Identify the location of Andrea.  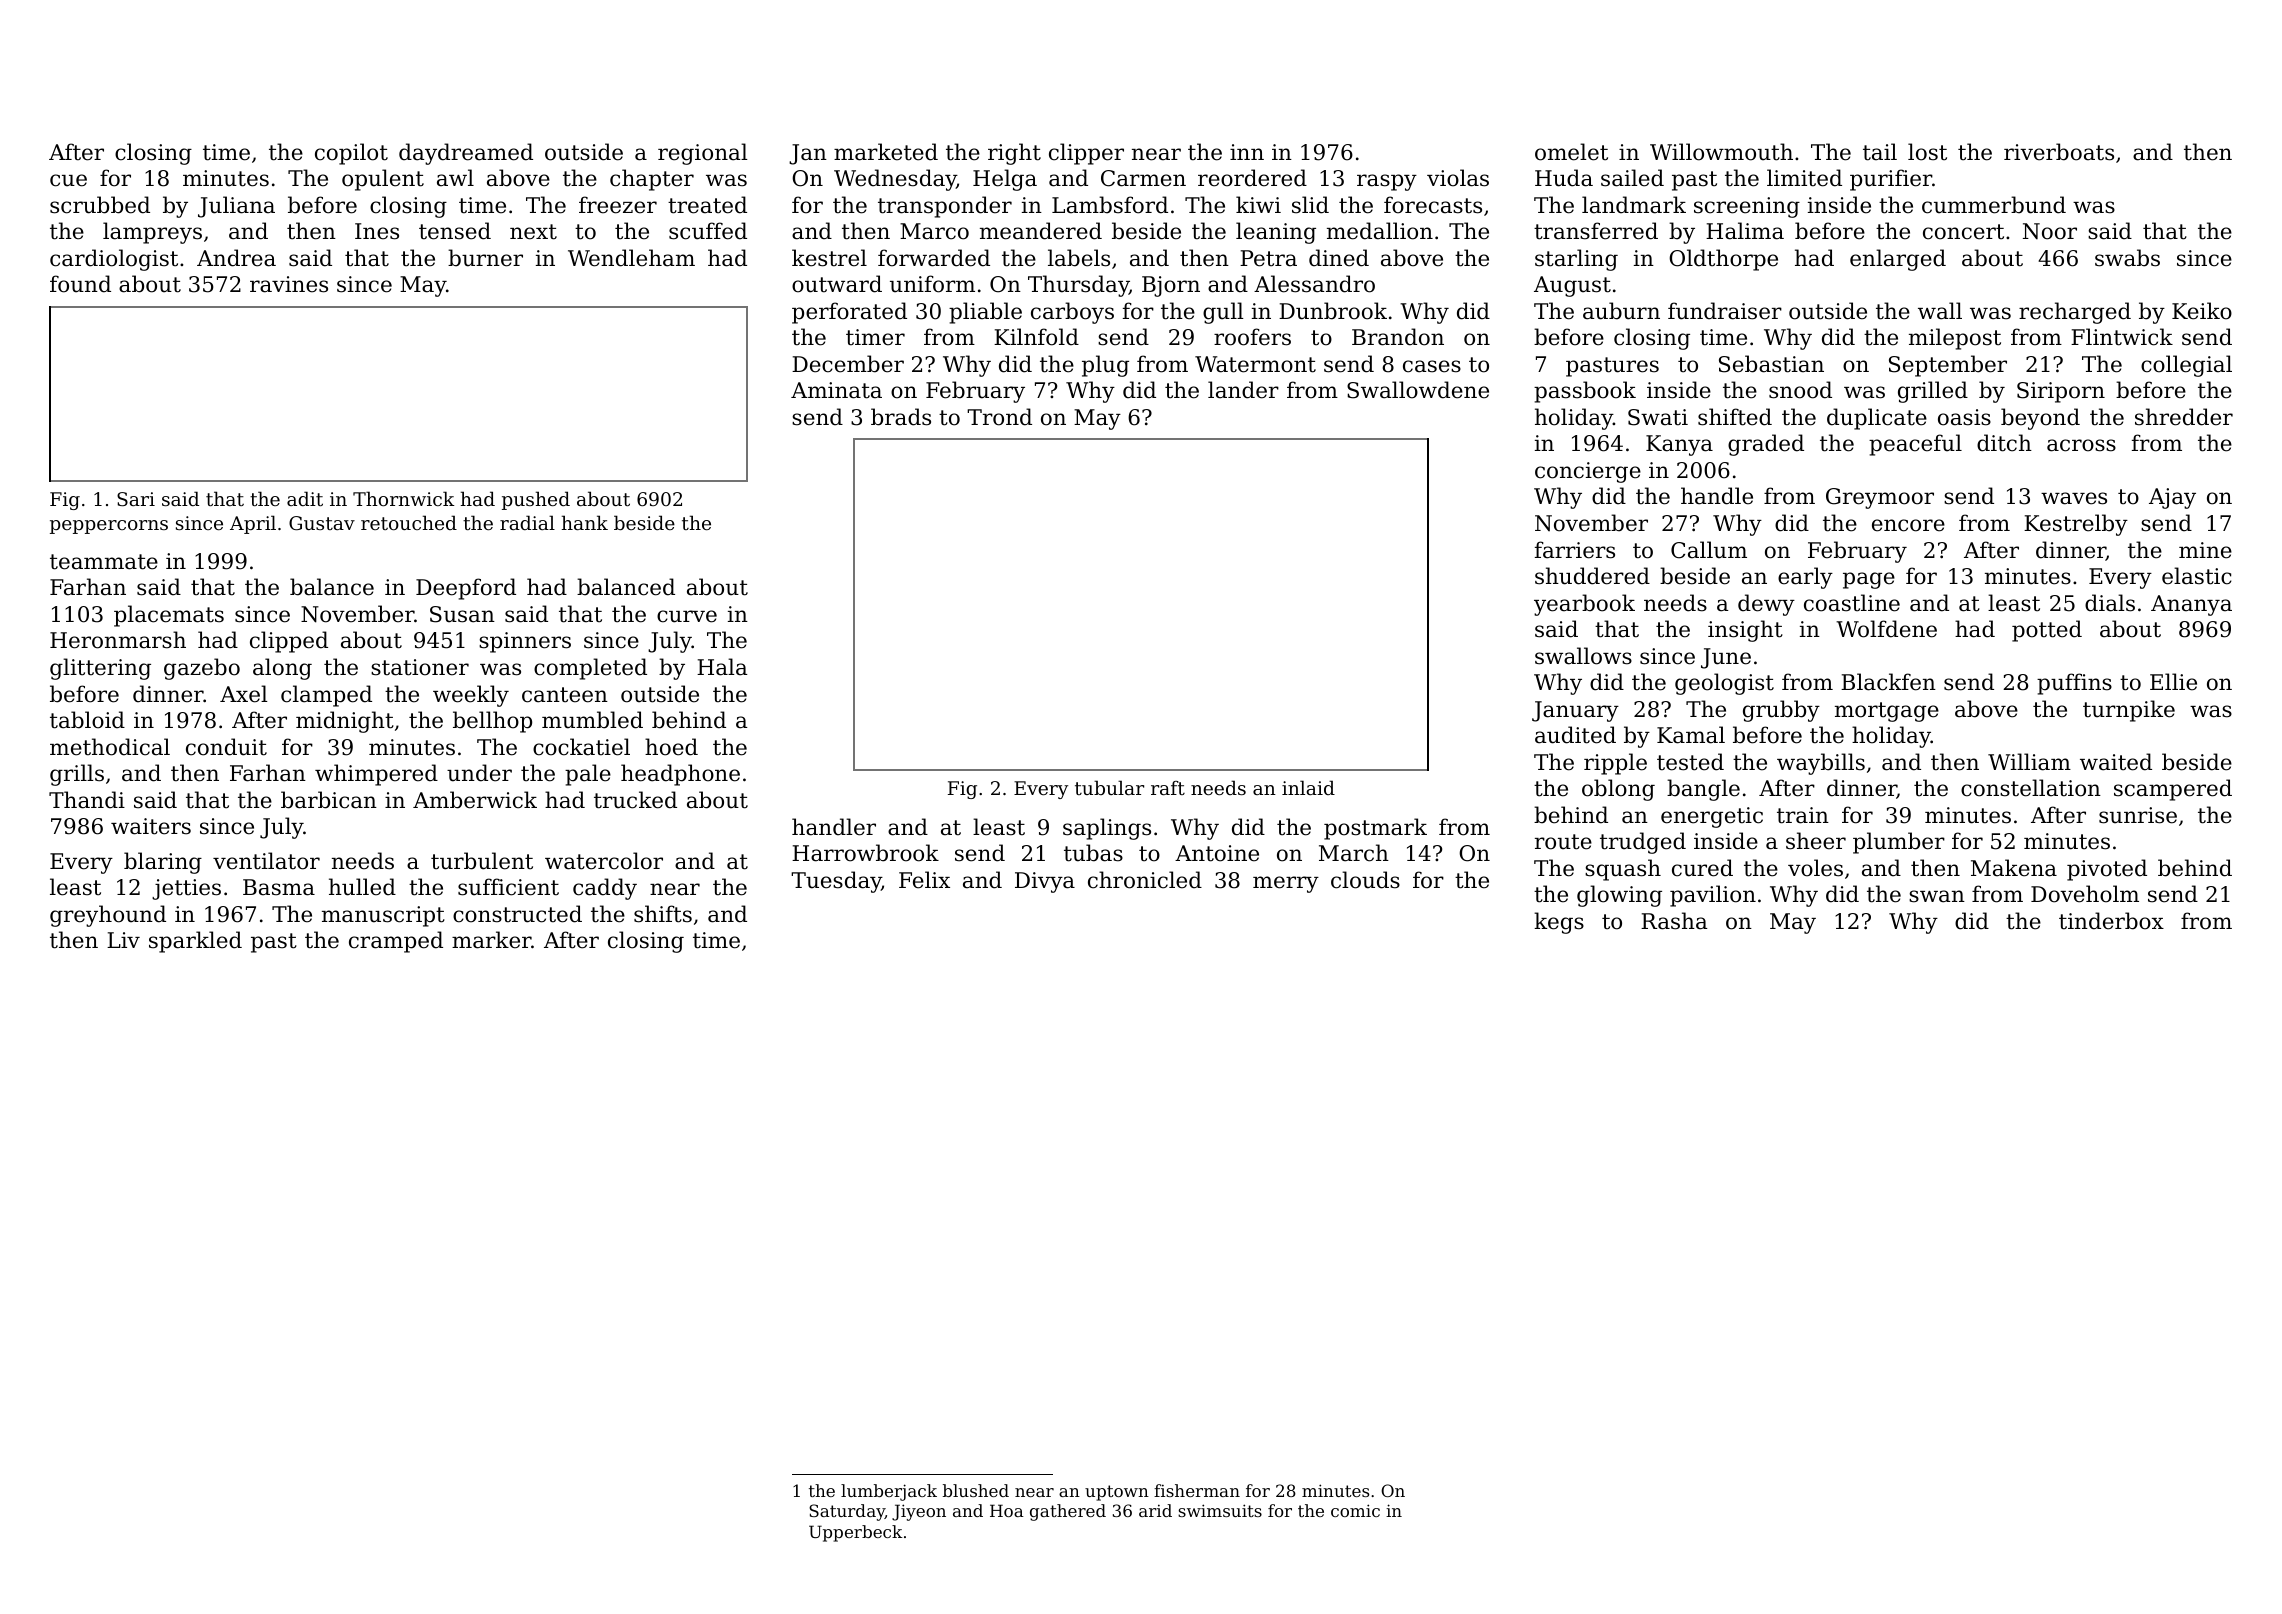
(236, 258).
